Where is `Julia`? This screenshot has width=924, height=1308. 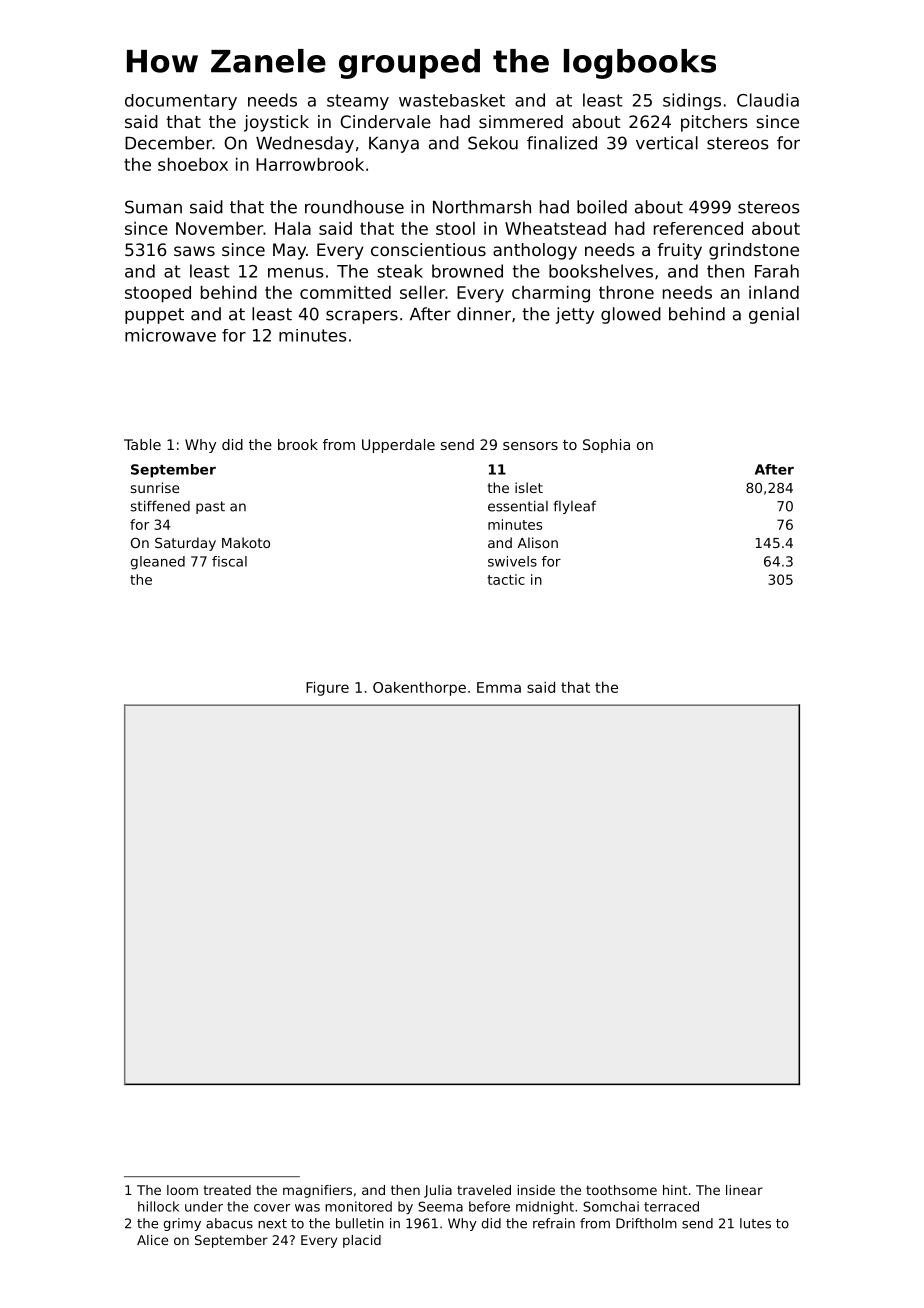
Julia is located at coordinates (438, 1191).
